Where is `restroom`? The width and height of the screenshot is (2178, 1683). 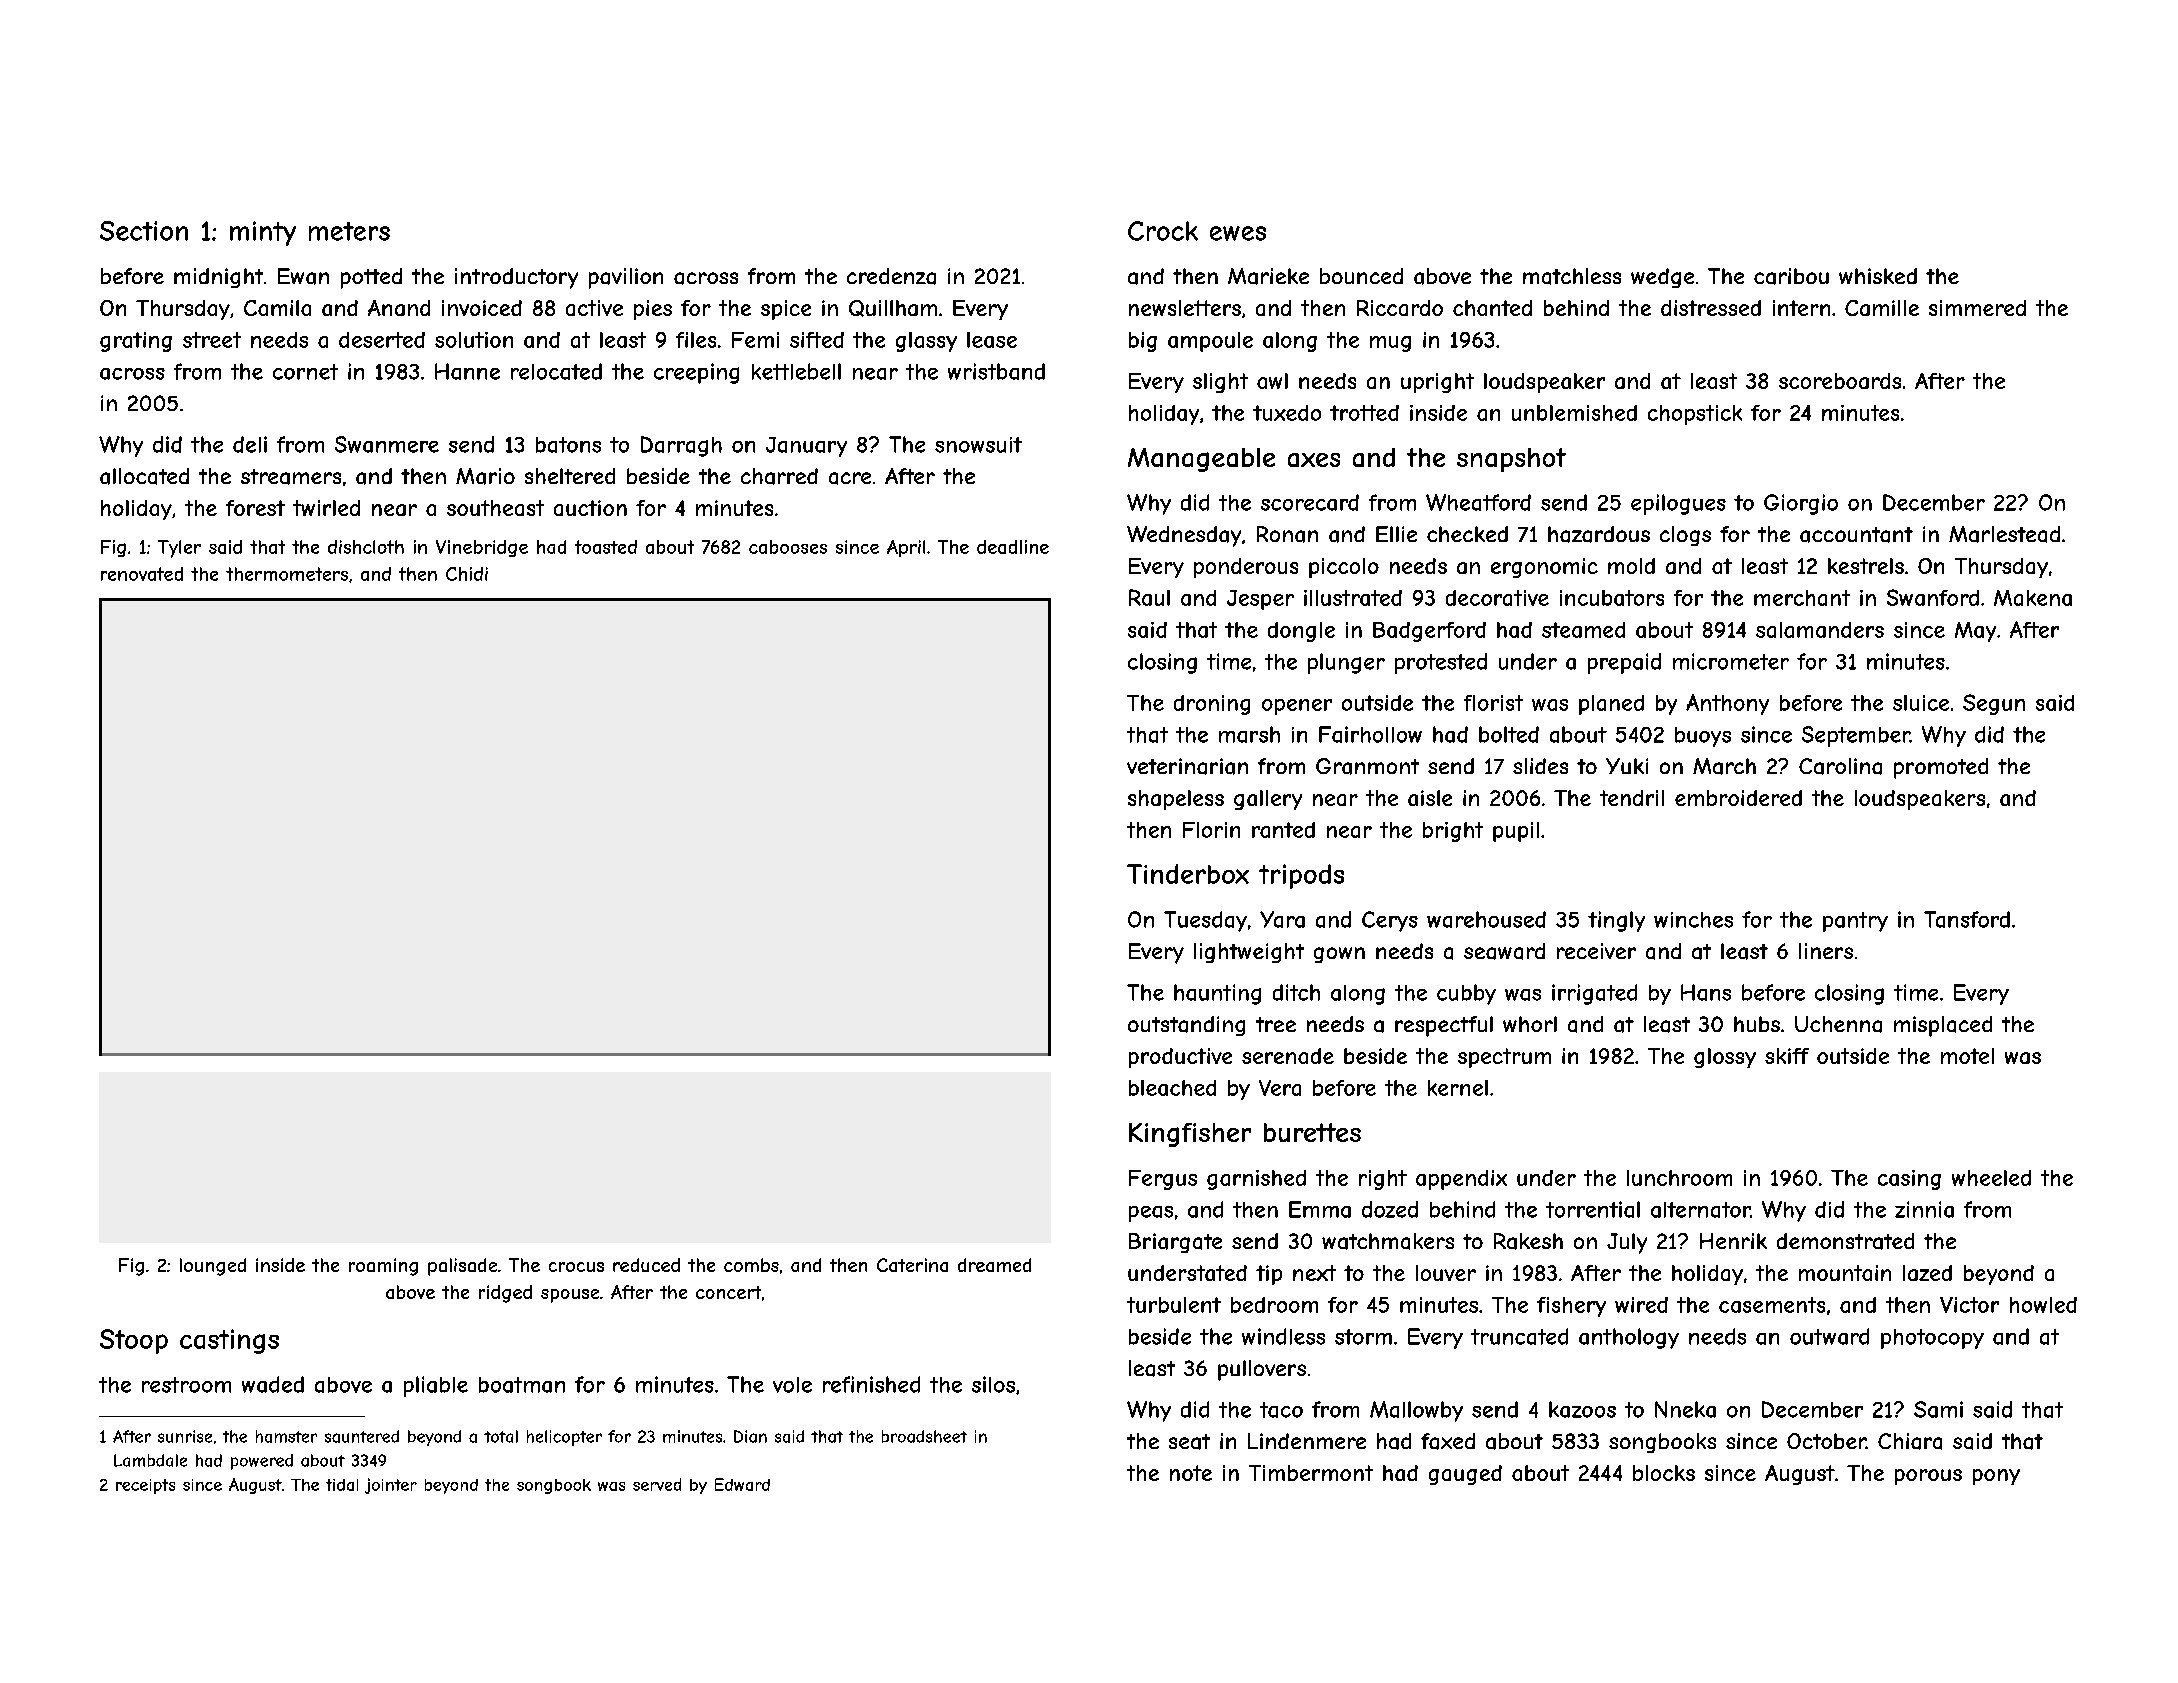 restroom is located at coordinates (186, 1385).
